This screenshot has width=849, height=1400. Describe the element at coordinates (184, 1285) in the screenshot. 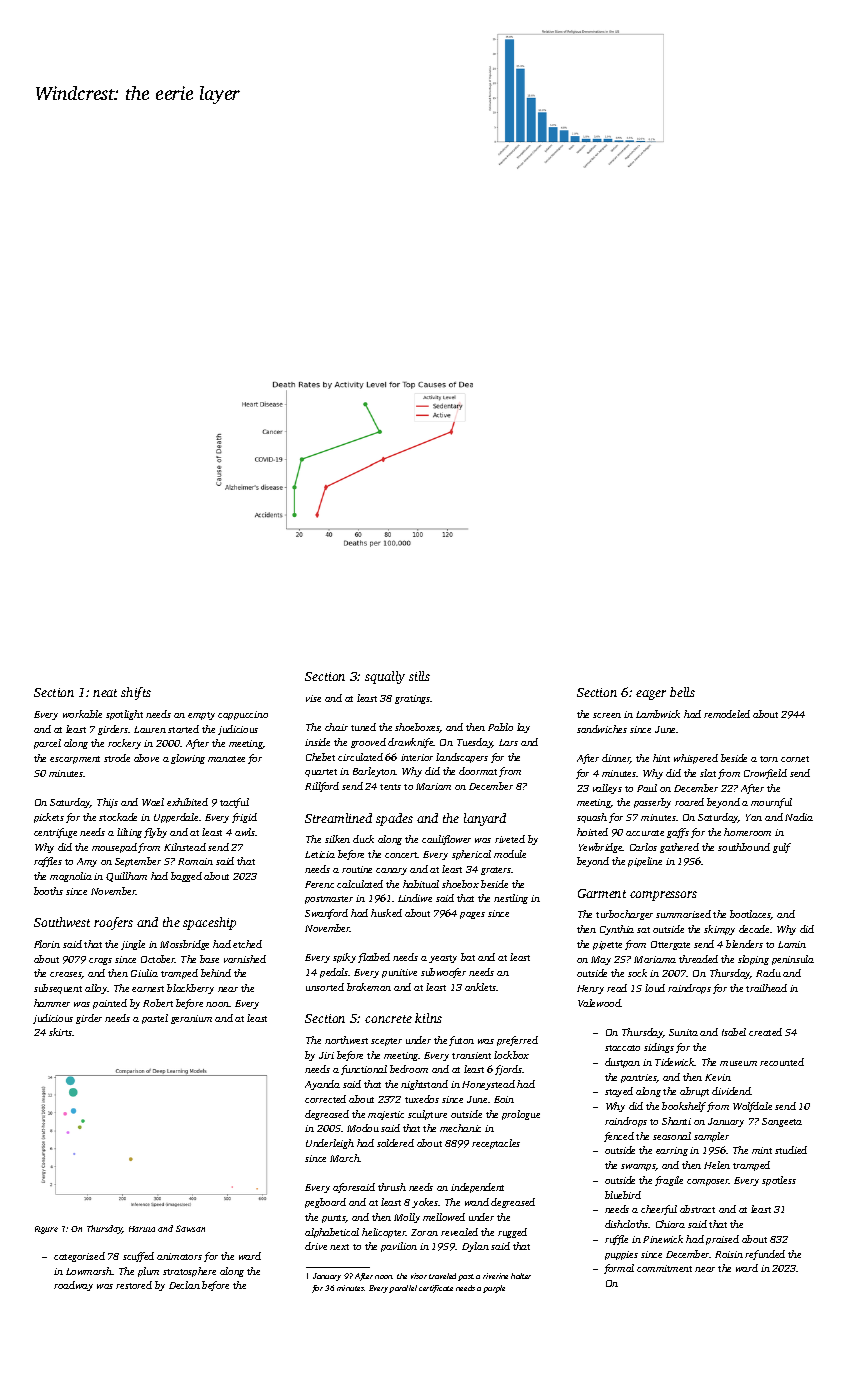

I see `Declan` at that location.
